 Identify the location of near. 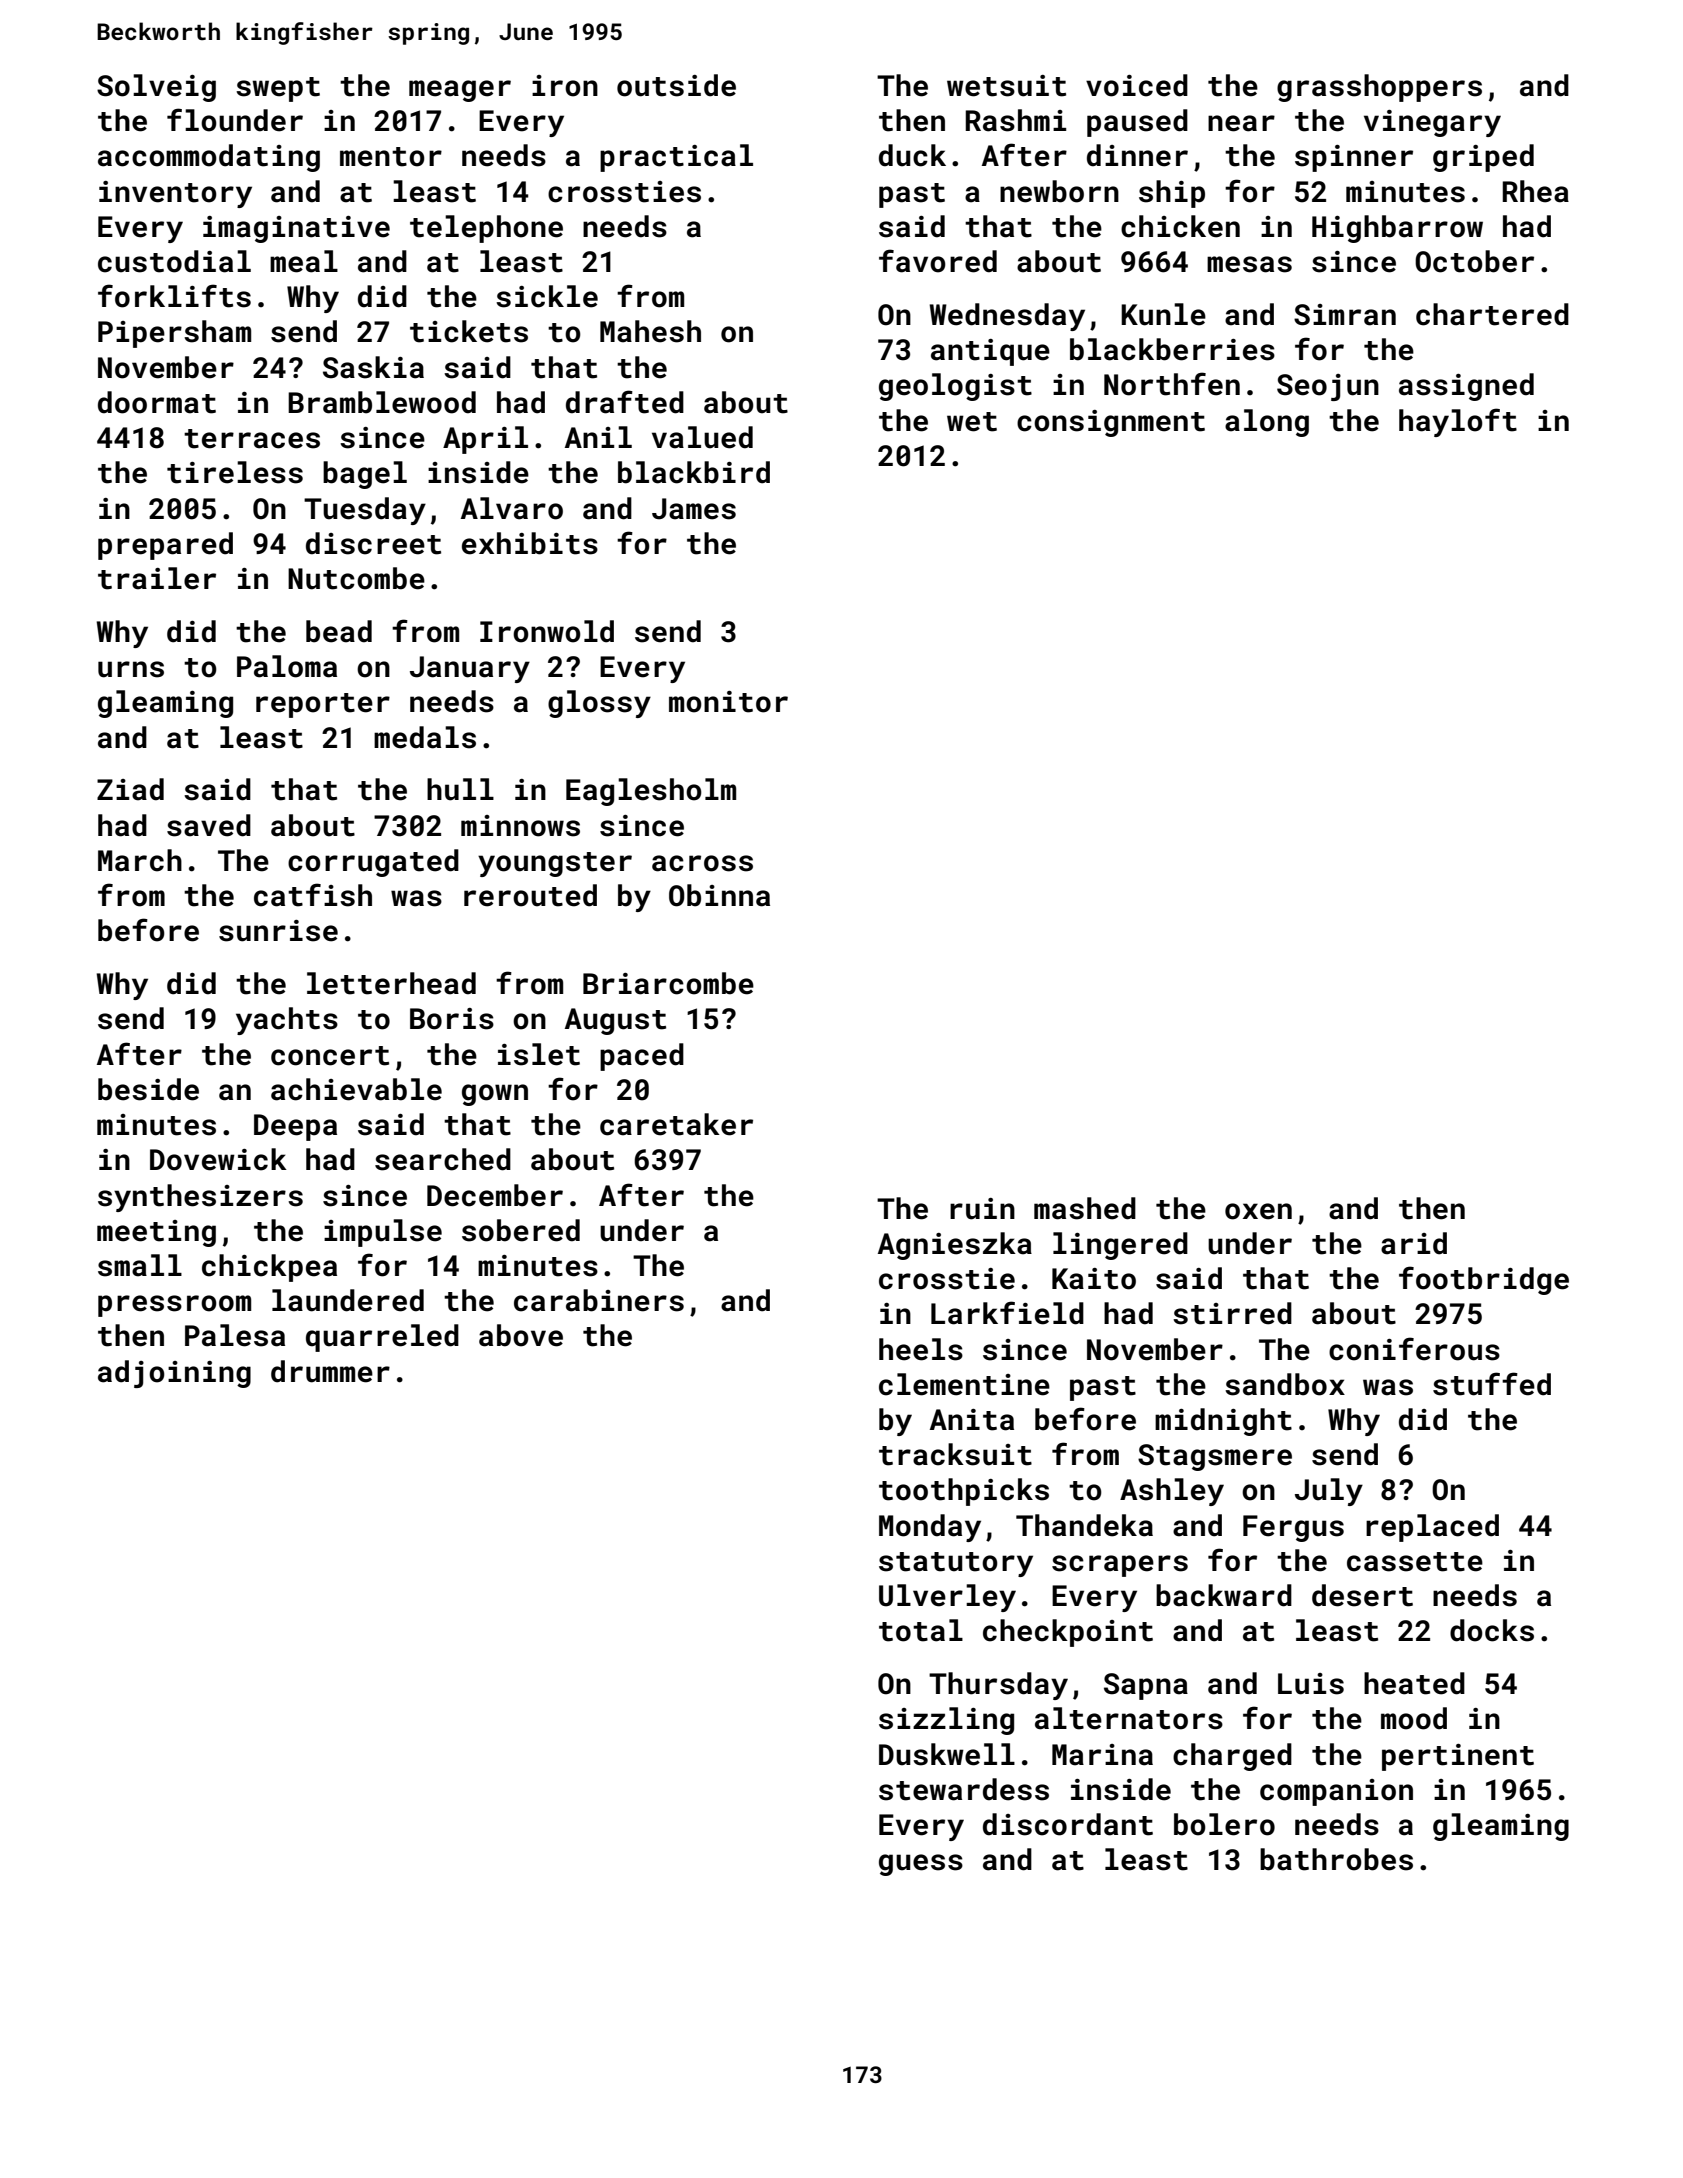
(1241, 123).
